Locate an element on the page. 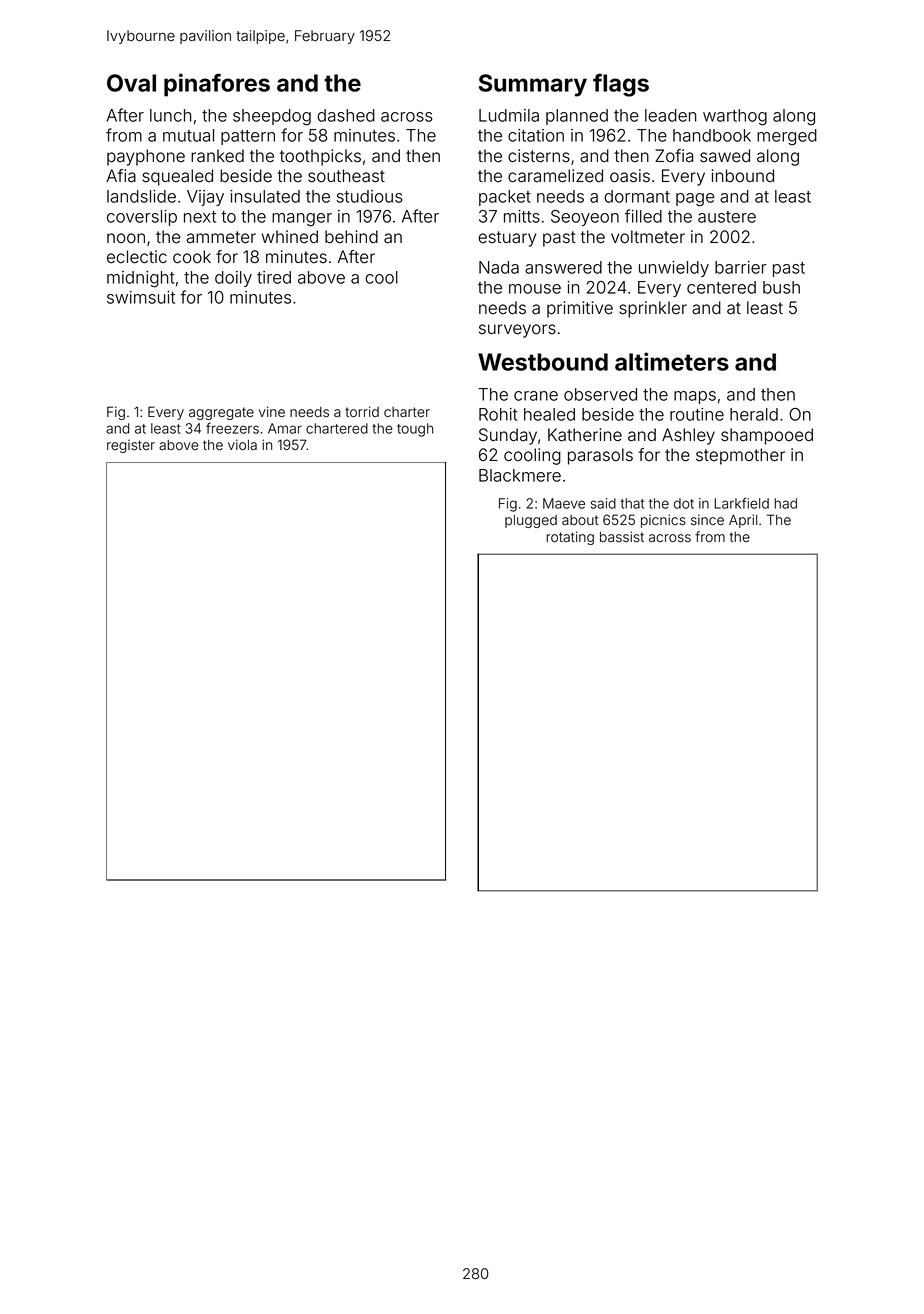  Summary is located at coordinates (533, 85).
